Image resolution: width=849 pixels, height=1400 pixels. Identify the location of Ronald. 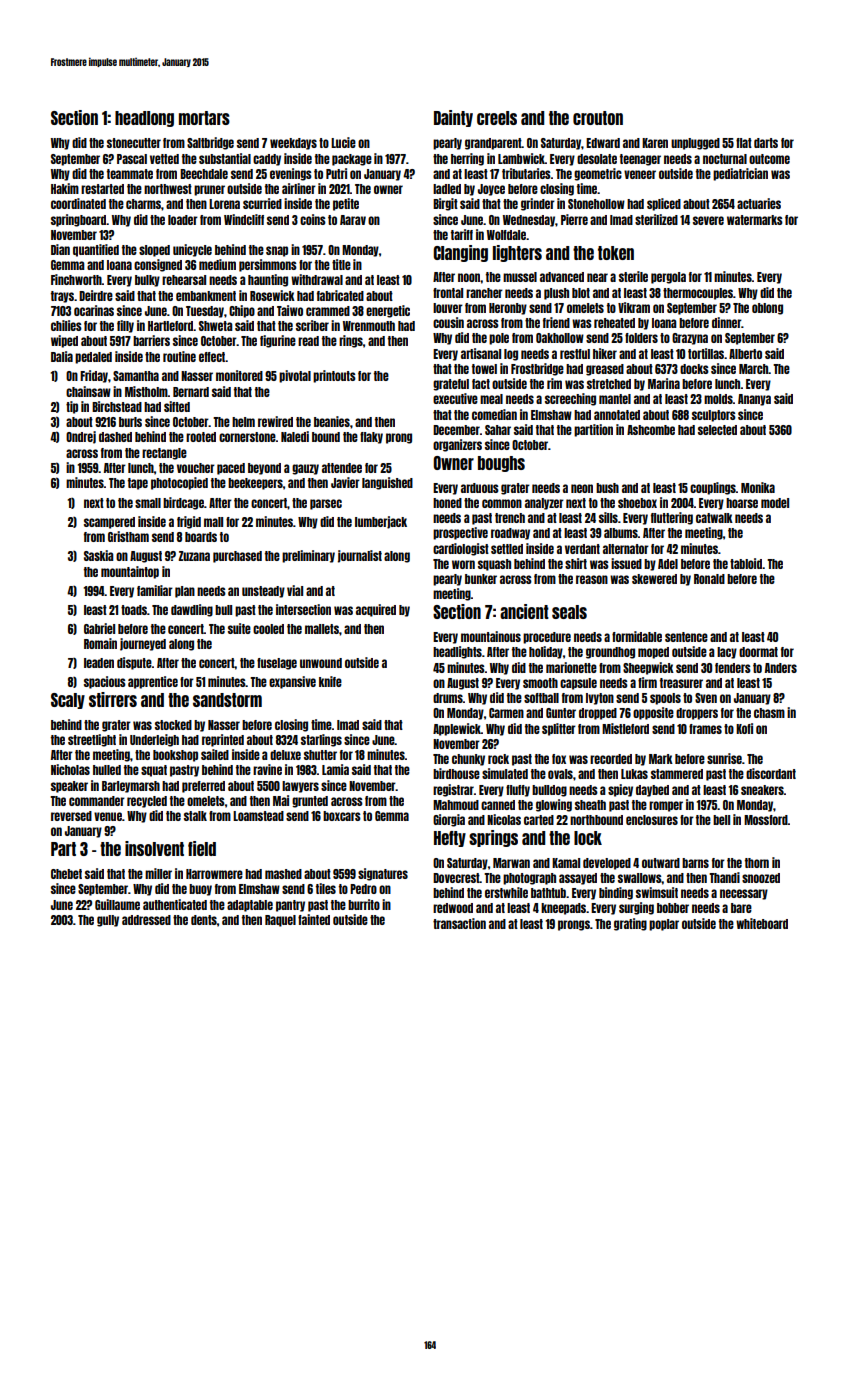
(709, 579).
